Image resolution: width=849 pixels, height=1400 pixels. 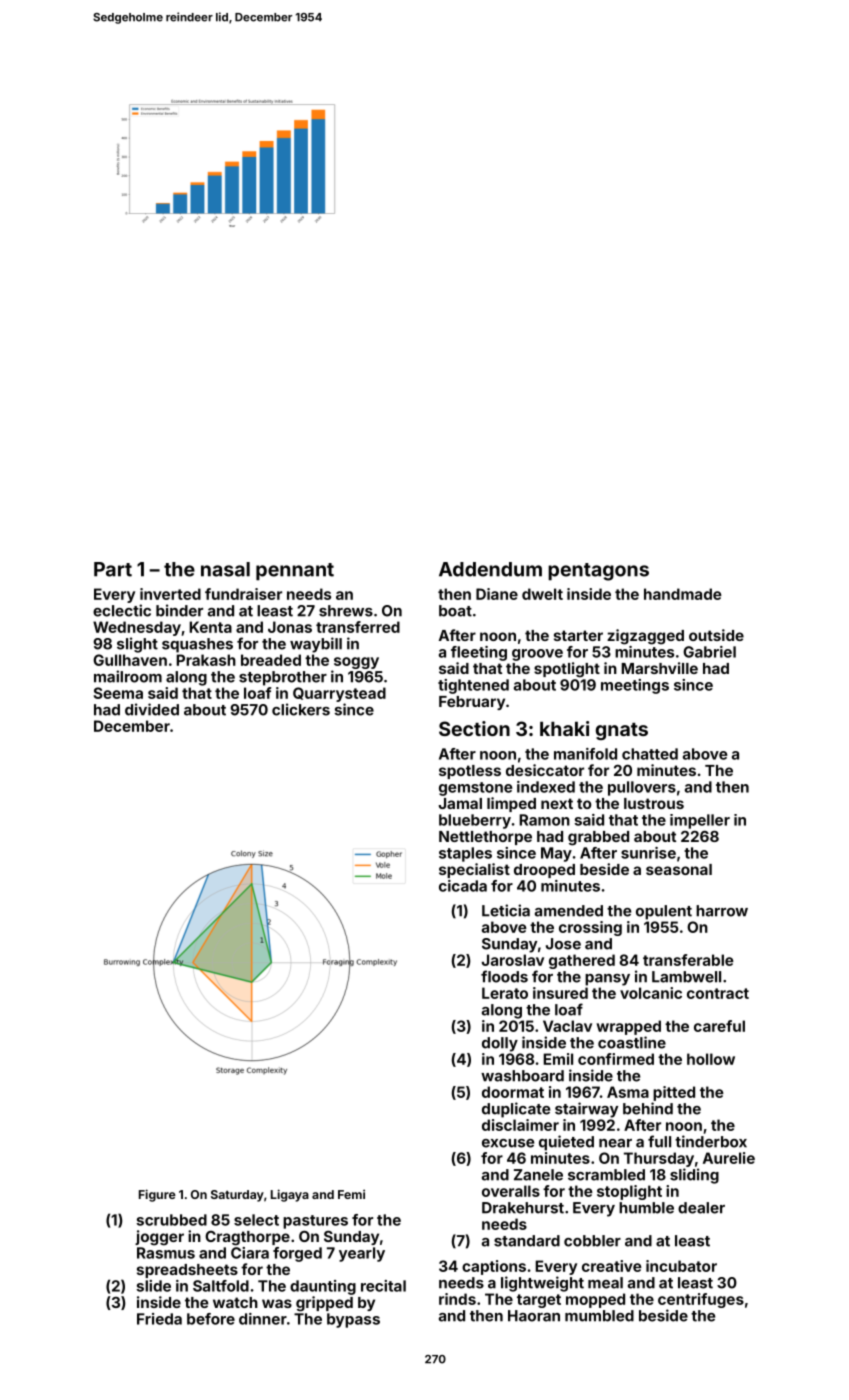 What do you see at coordinates (645, 637) in the screenshot?
I see `zigzagged` at bounding box center [645, 637].
